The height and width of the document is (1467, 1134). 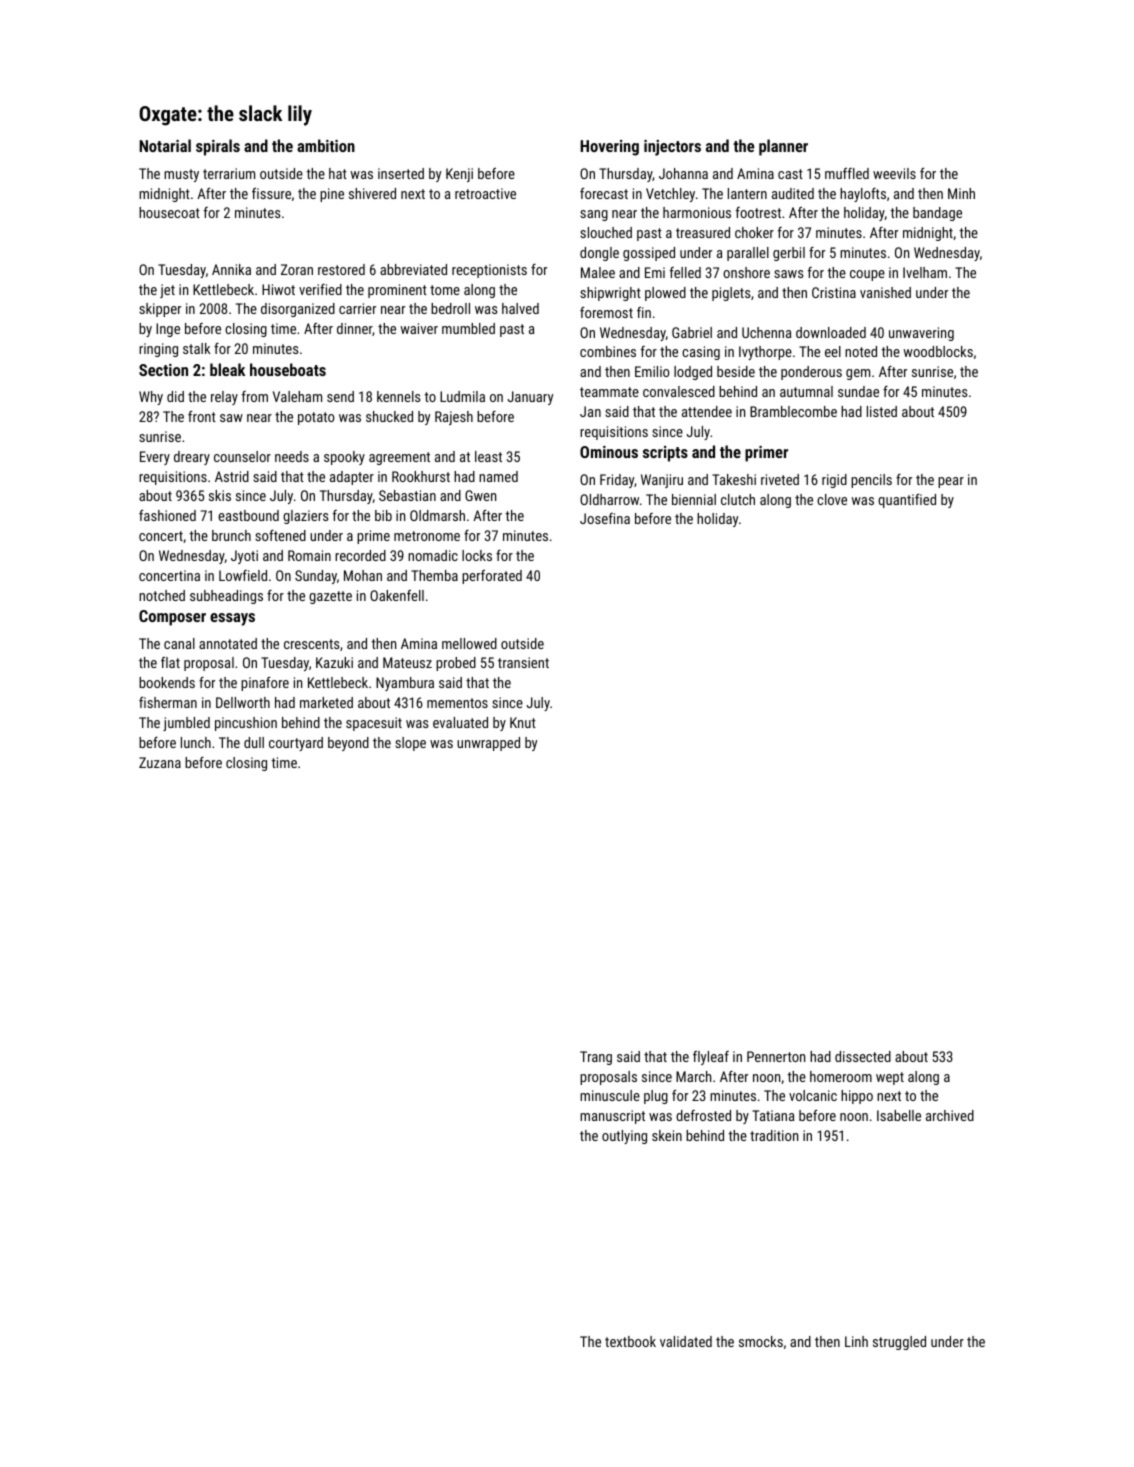 I want to click on Notarial, so click(x=165, y=145).
